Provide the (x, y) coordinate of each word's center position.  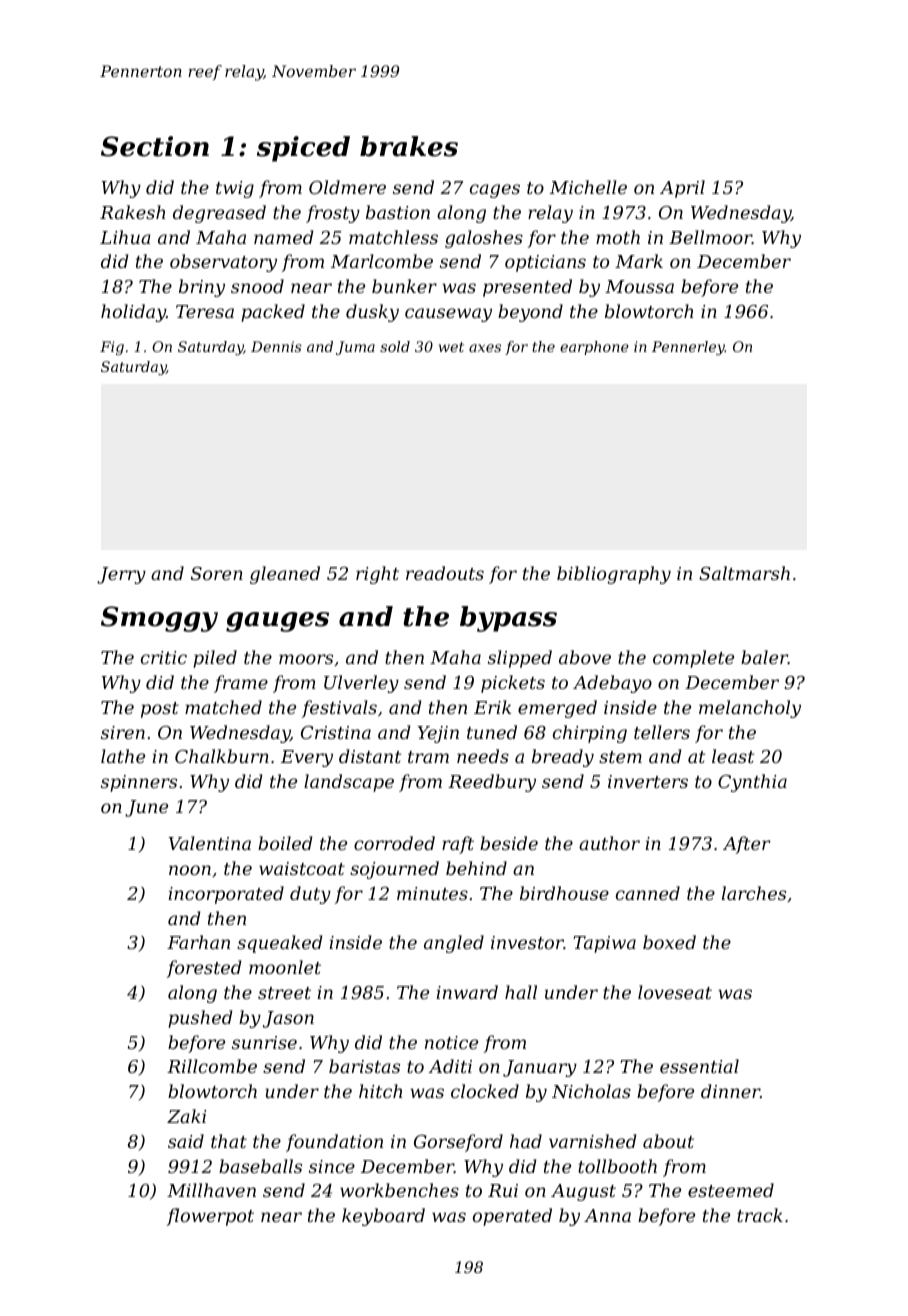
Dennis (276, 346)
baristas (364, 1066)
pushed (200, 1019)
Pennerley (688, 348)
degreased (219, 214)
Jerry (121, 575)
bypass (508, 619)
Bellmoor (710, 237)
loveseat (675, 992)
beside (509, 843)
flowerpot (210, 1217)
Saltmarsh (744, 573)
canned (648, 893)
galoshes (484, 239)
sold (395, 346)
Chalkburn (222, 756)
